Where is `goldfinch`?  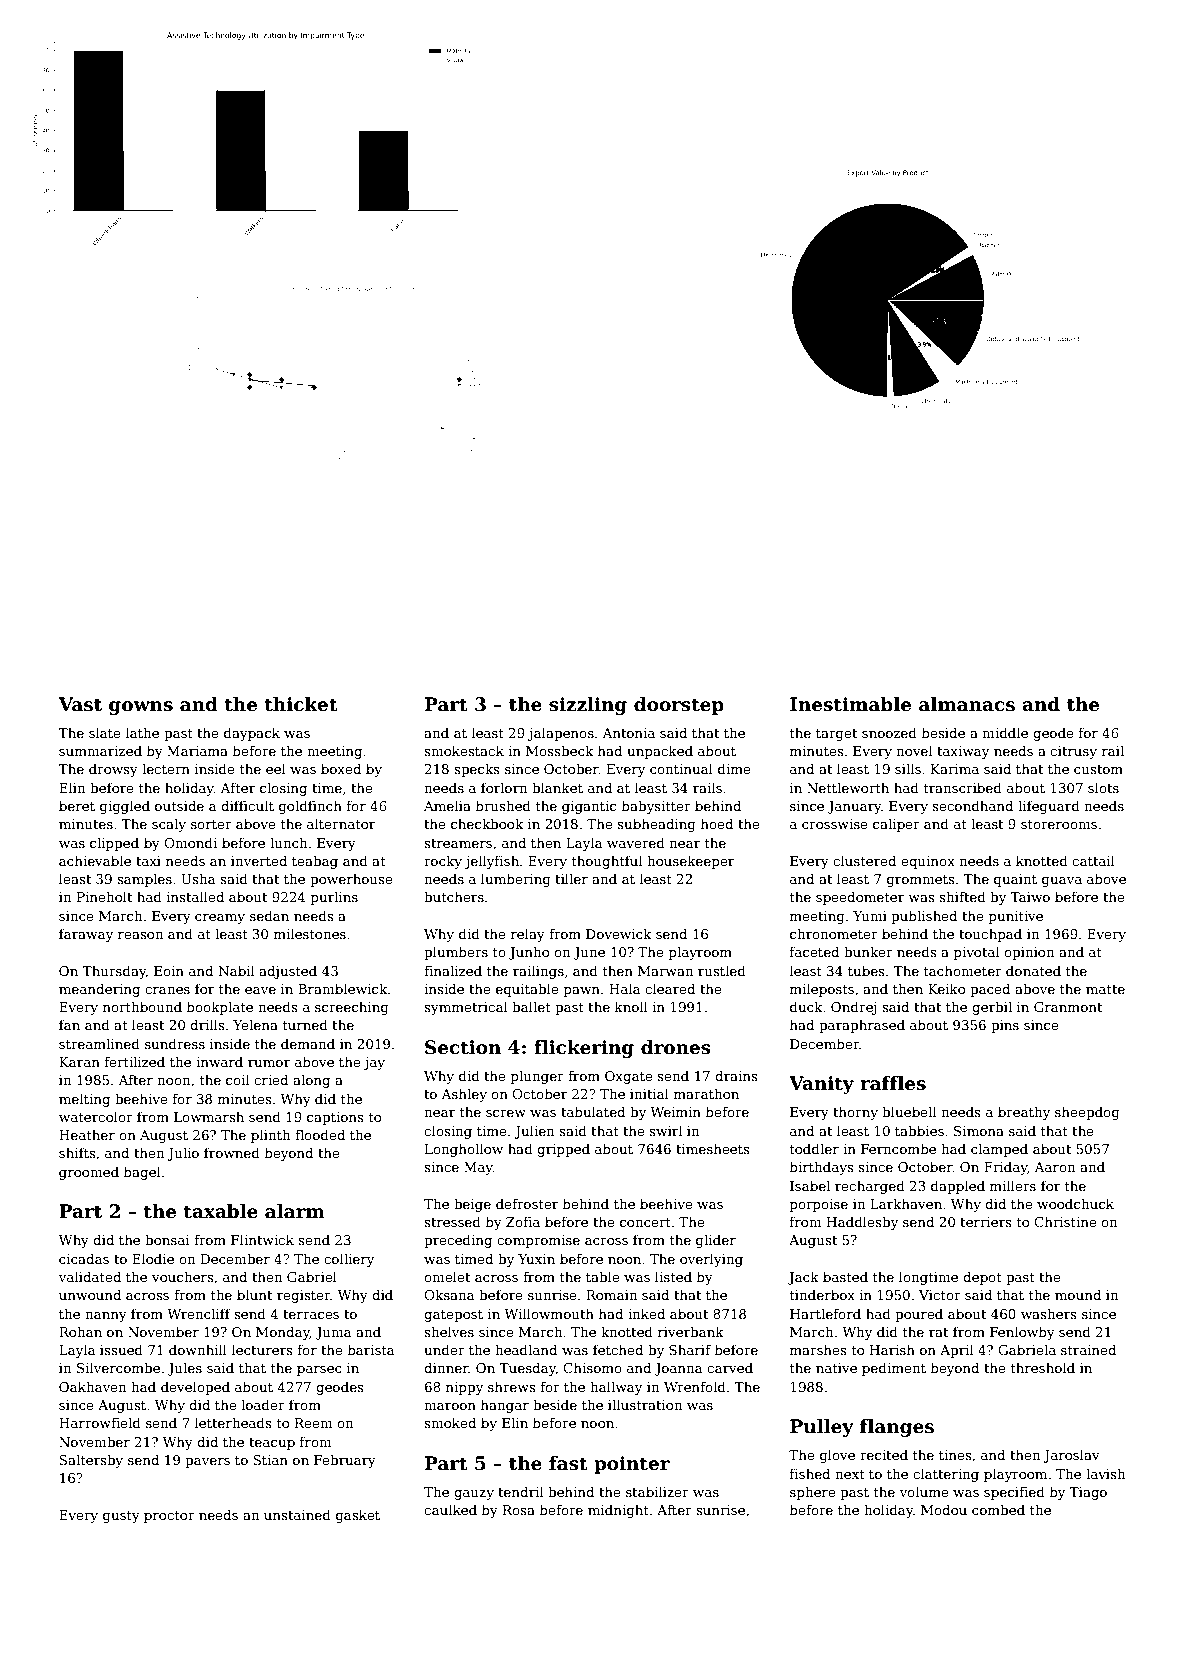 goldfinch is located at coordinates (310, 807).
